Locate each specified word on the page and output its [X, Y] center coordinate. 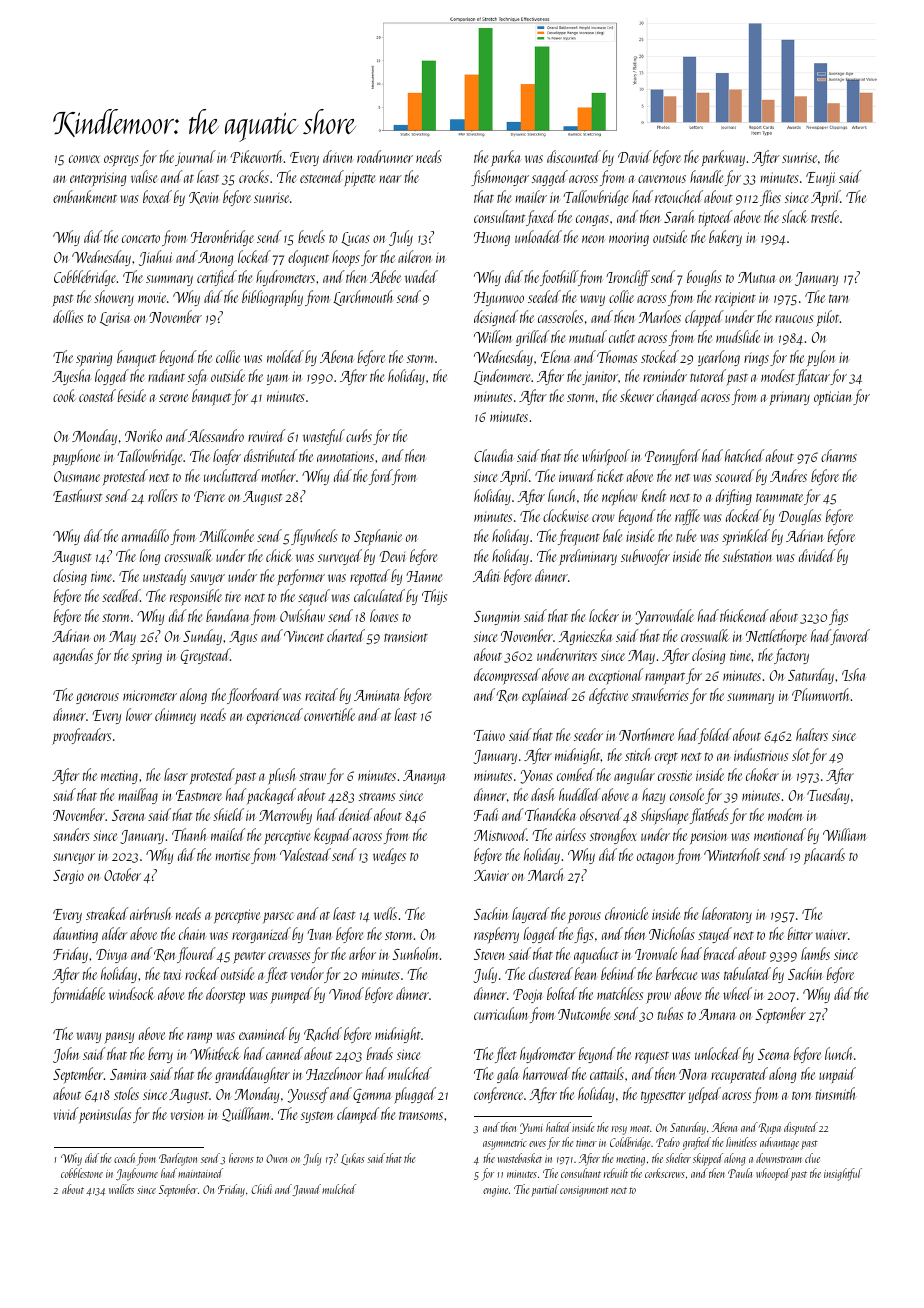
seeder [588, 734]
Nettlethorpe [776, 637]
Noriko [143, 435]
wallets [121, 1189]
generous [97, 698]
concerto [141, 239]
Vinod [346, 993]
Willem [493, 336]
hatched [744, 455]
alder [115, 933]
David [634, 156]
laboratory [727, 915]
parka [506, 158]
